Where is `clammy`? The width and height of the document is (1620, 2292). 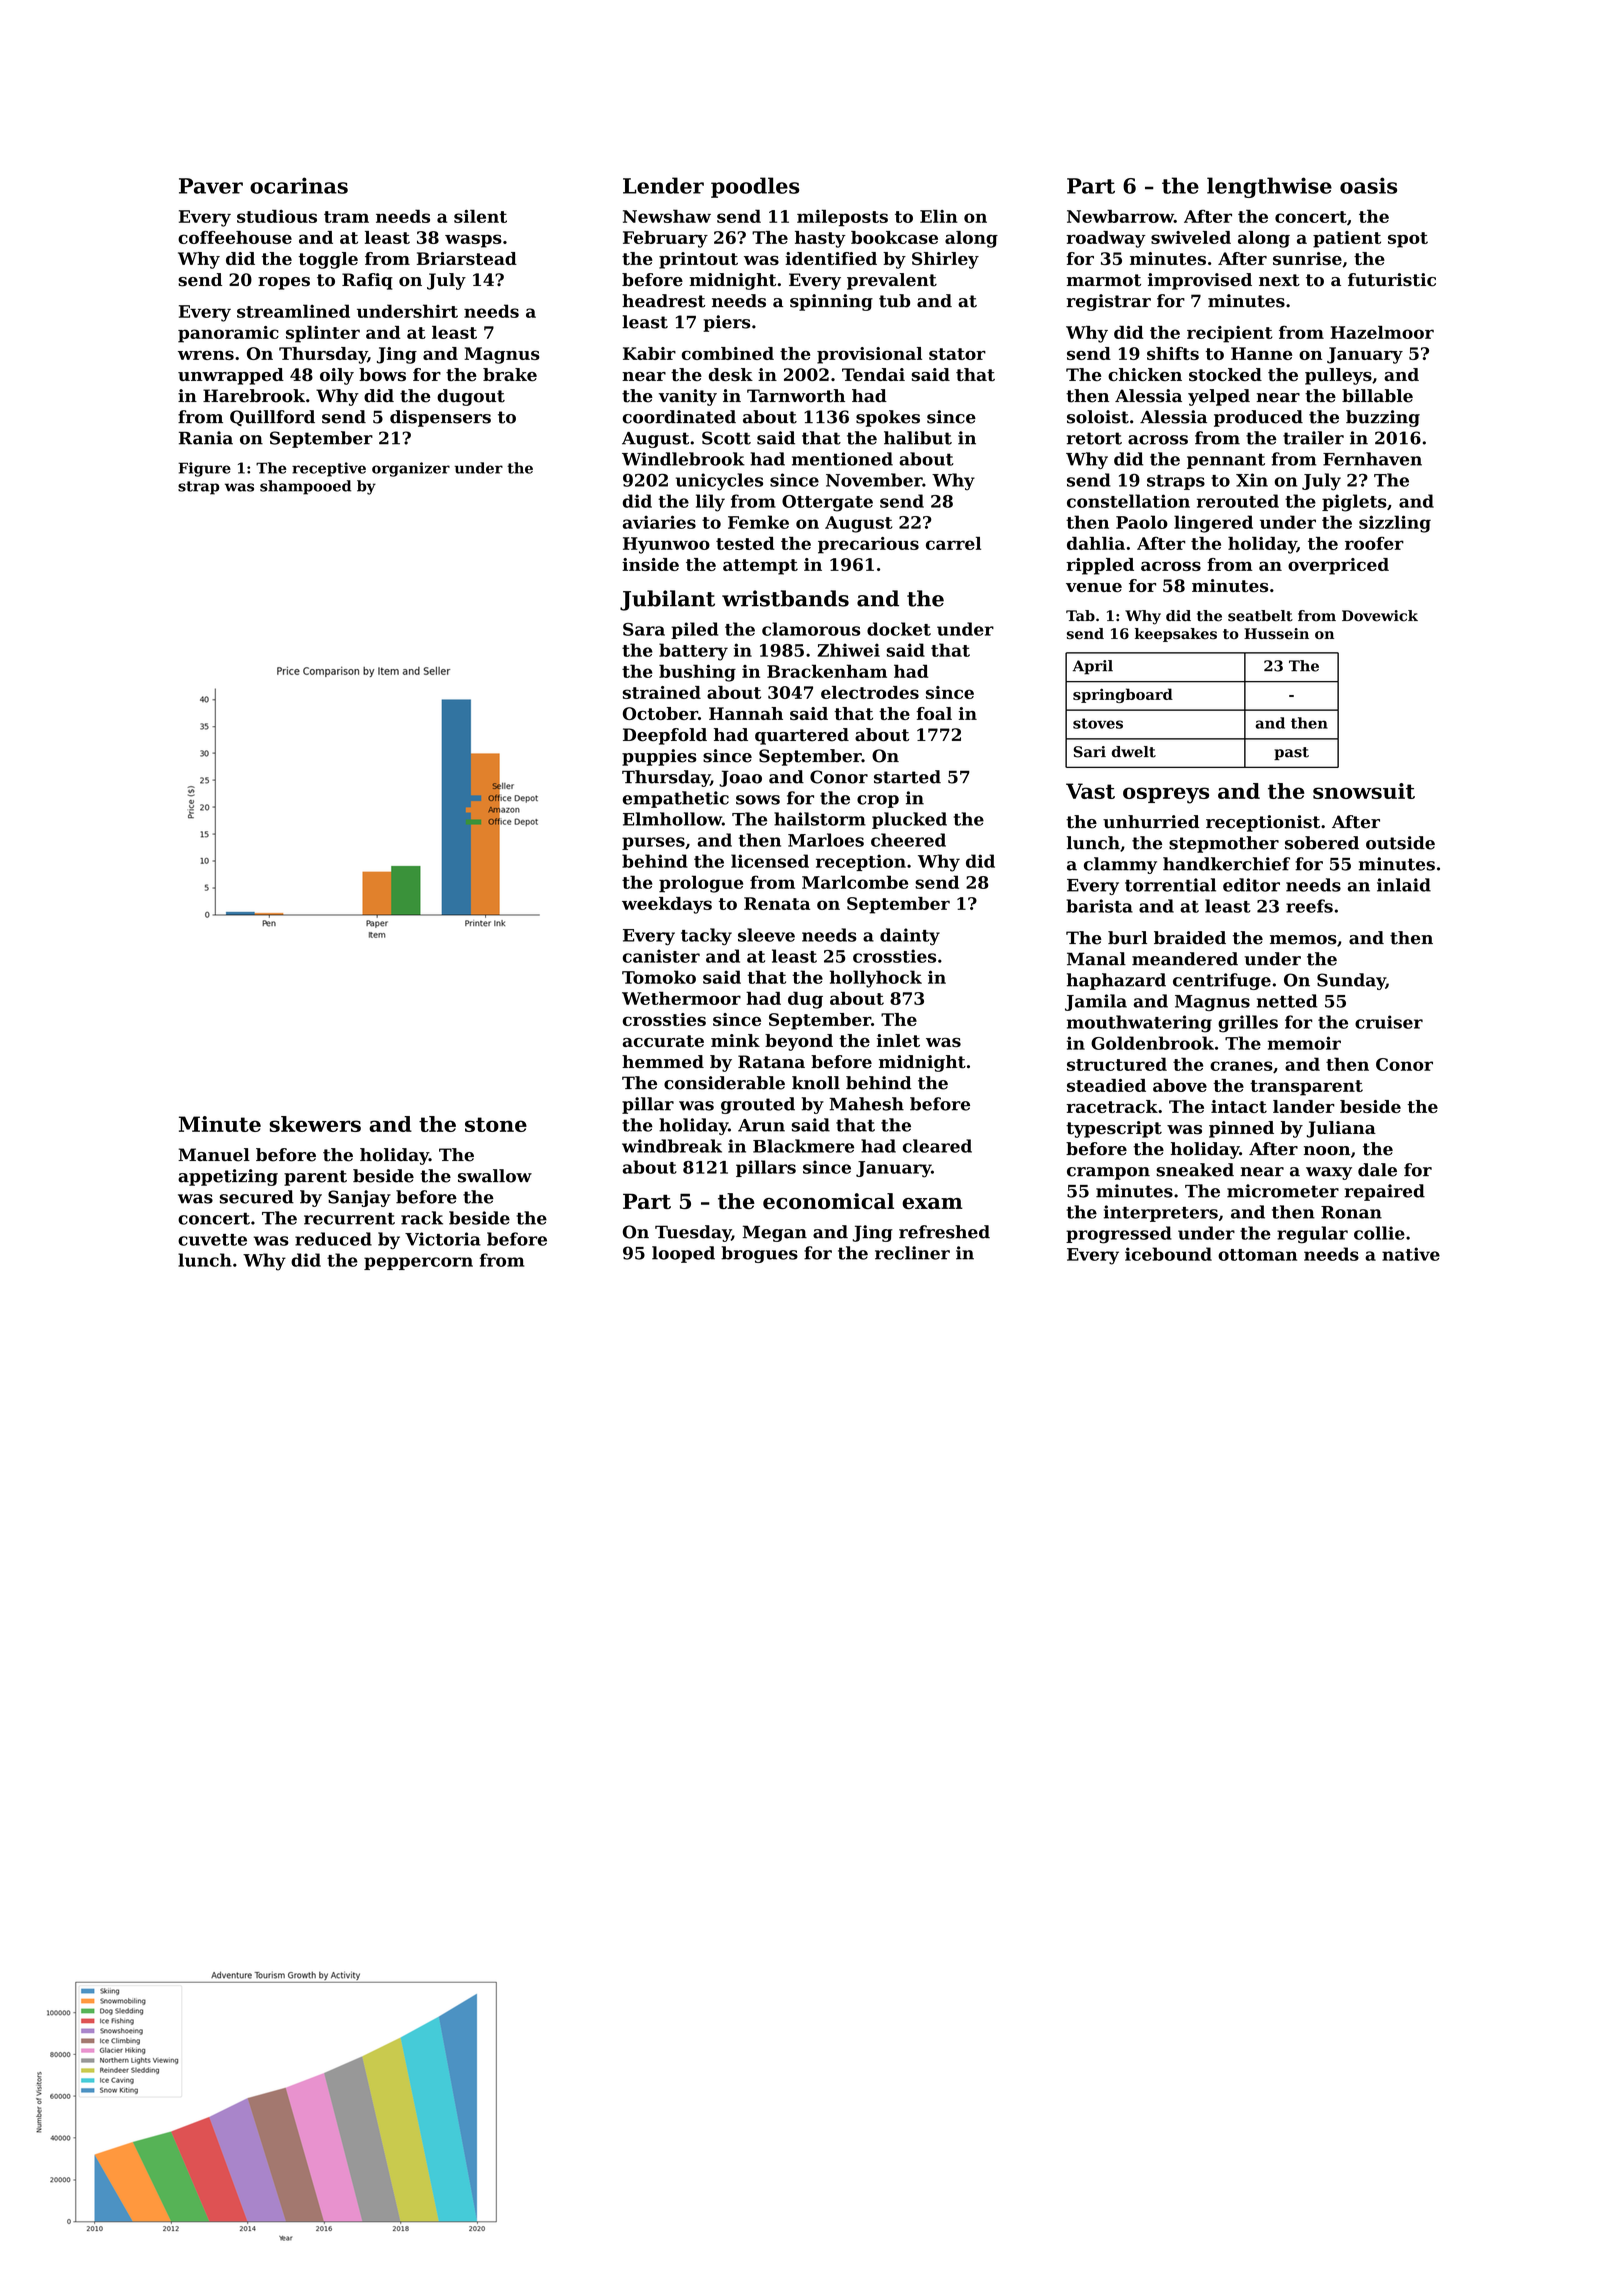 clammy is located at coordinates (1120, 865).
